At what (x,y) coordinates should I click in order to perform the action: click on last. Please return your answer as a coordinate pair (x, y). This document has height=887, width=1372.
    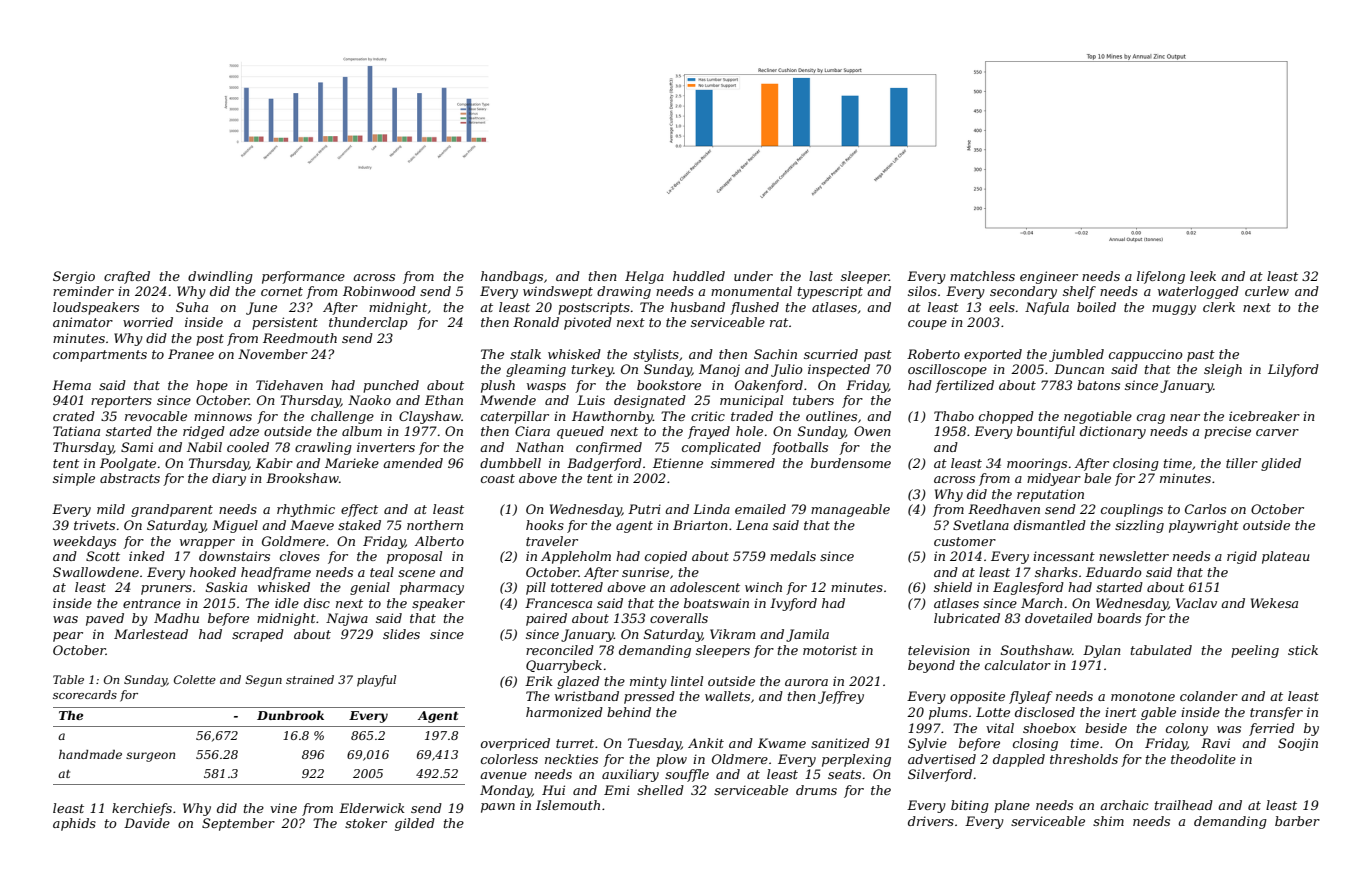
    Looking at the image, I should click on (821, 276).
